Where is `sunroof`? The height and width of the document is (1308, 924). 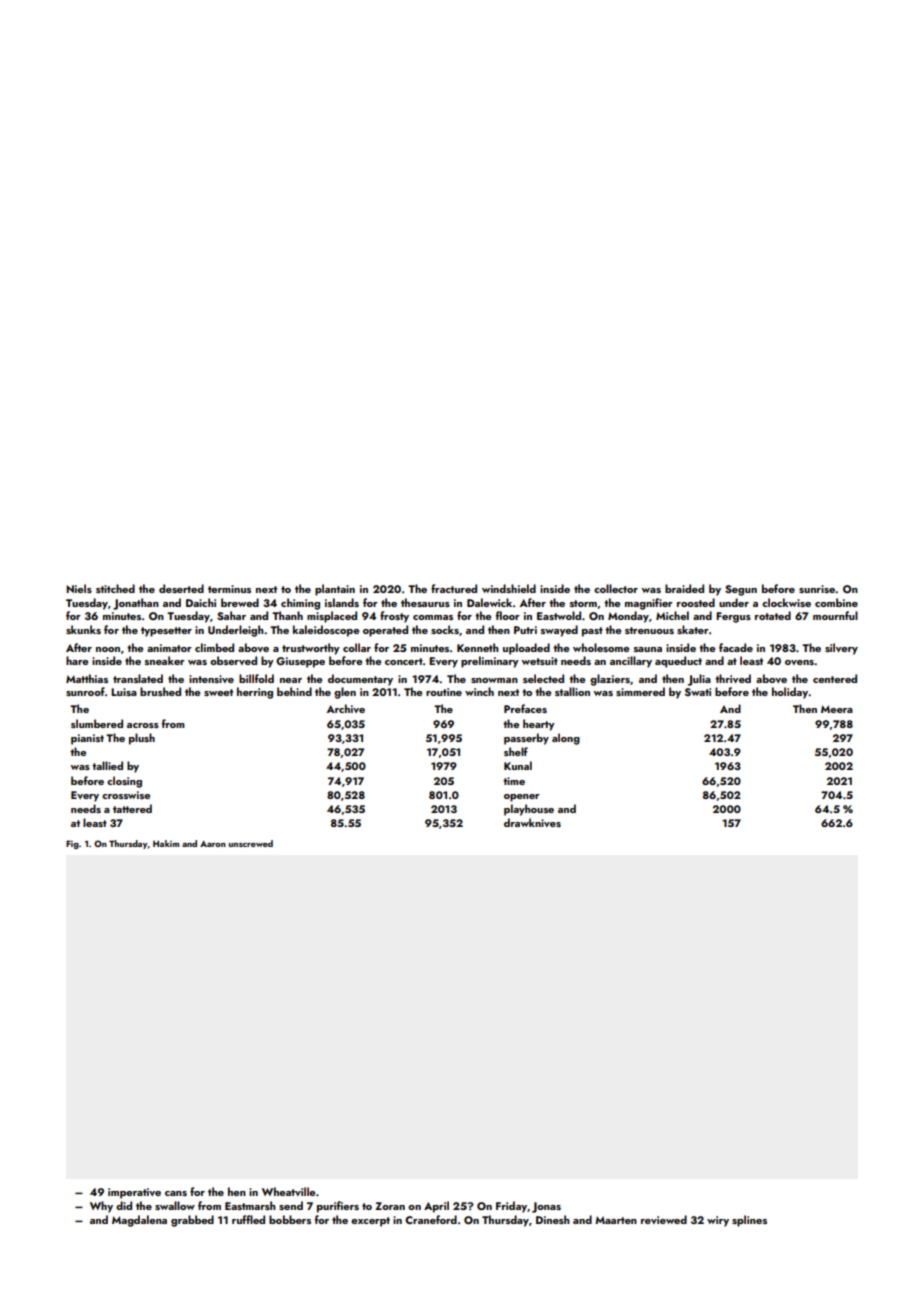 sunroof is located at coordinates (85, 691).
